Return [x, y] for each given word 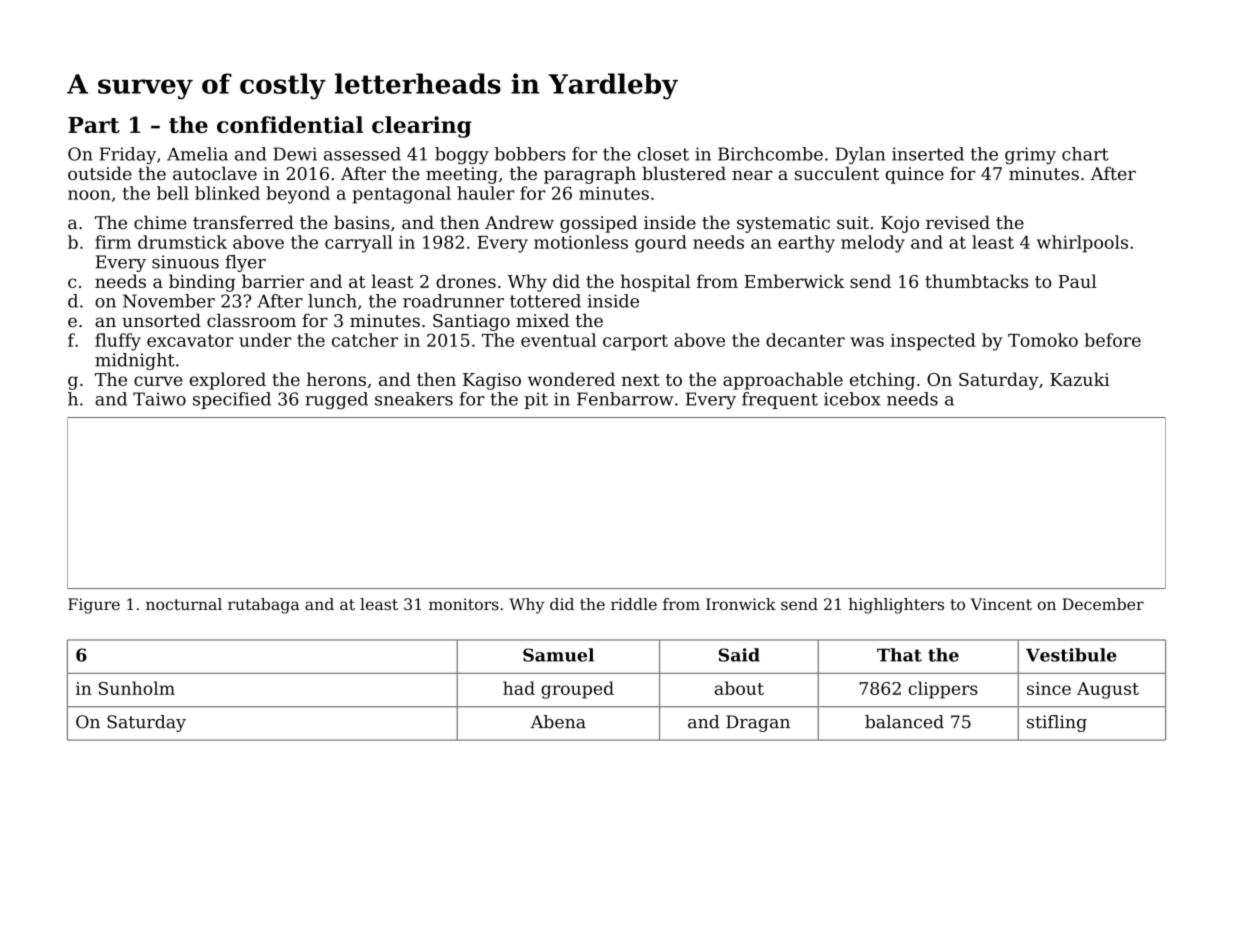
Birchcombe [770, 154]
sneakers [414, 399]
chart [1085, 154]
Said [739, 655]
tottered [545, 301]
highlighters [896, 606]
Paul [1078, 281]
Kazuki [1080, 379]
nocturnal [184, 604]
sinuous [185, 262]
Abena [558, 722]
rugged [336, 401]
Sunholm [137, 688]
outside [100, 173]
